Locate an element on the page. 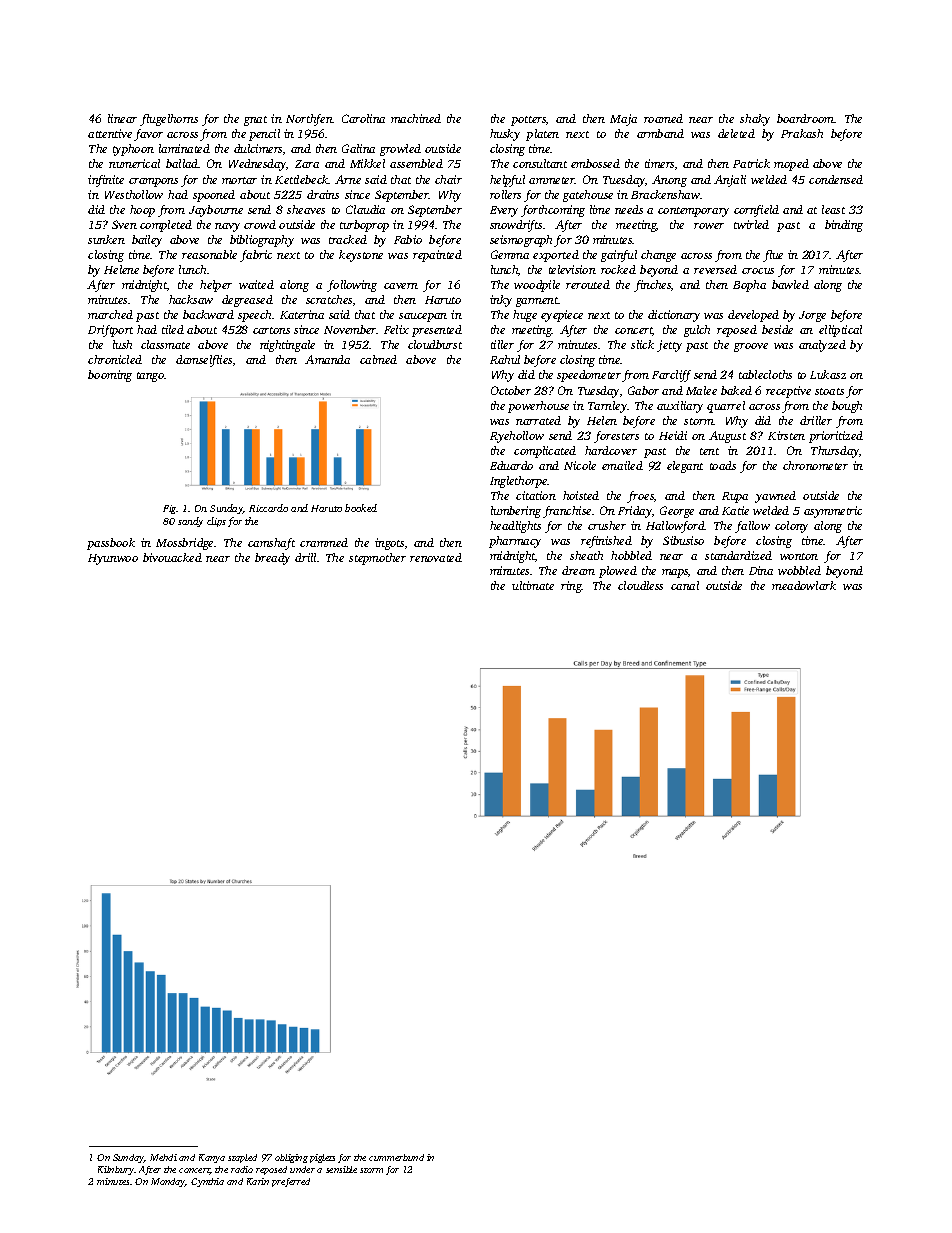 The image size is (952, 1233). damselflies is located at coordinates (204, 361).
